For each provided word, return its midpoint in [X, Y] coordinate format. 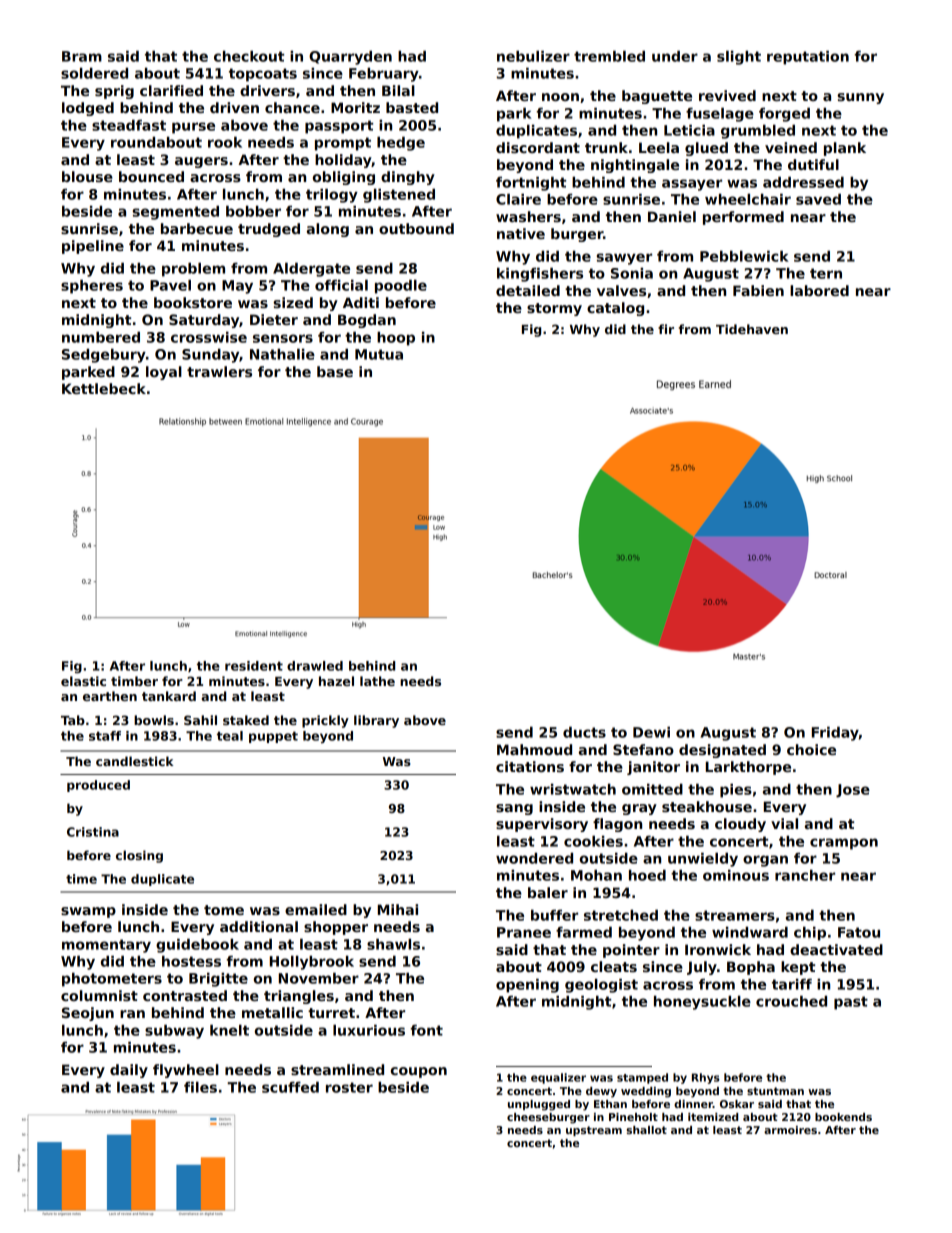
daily [129, 1071]
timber [134, 681]
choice [811, 749]
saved [818, 199]
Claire [518, 199]
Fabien [758, 290]
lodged [88, 109]
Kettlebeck [104, 388]
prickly [325, 721]
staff [105, 736]
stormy [554, 309]
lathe [377, 681]
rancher [805, 875]
